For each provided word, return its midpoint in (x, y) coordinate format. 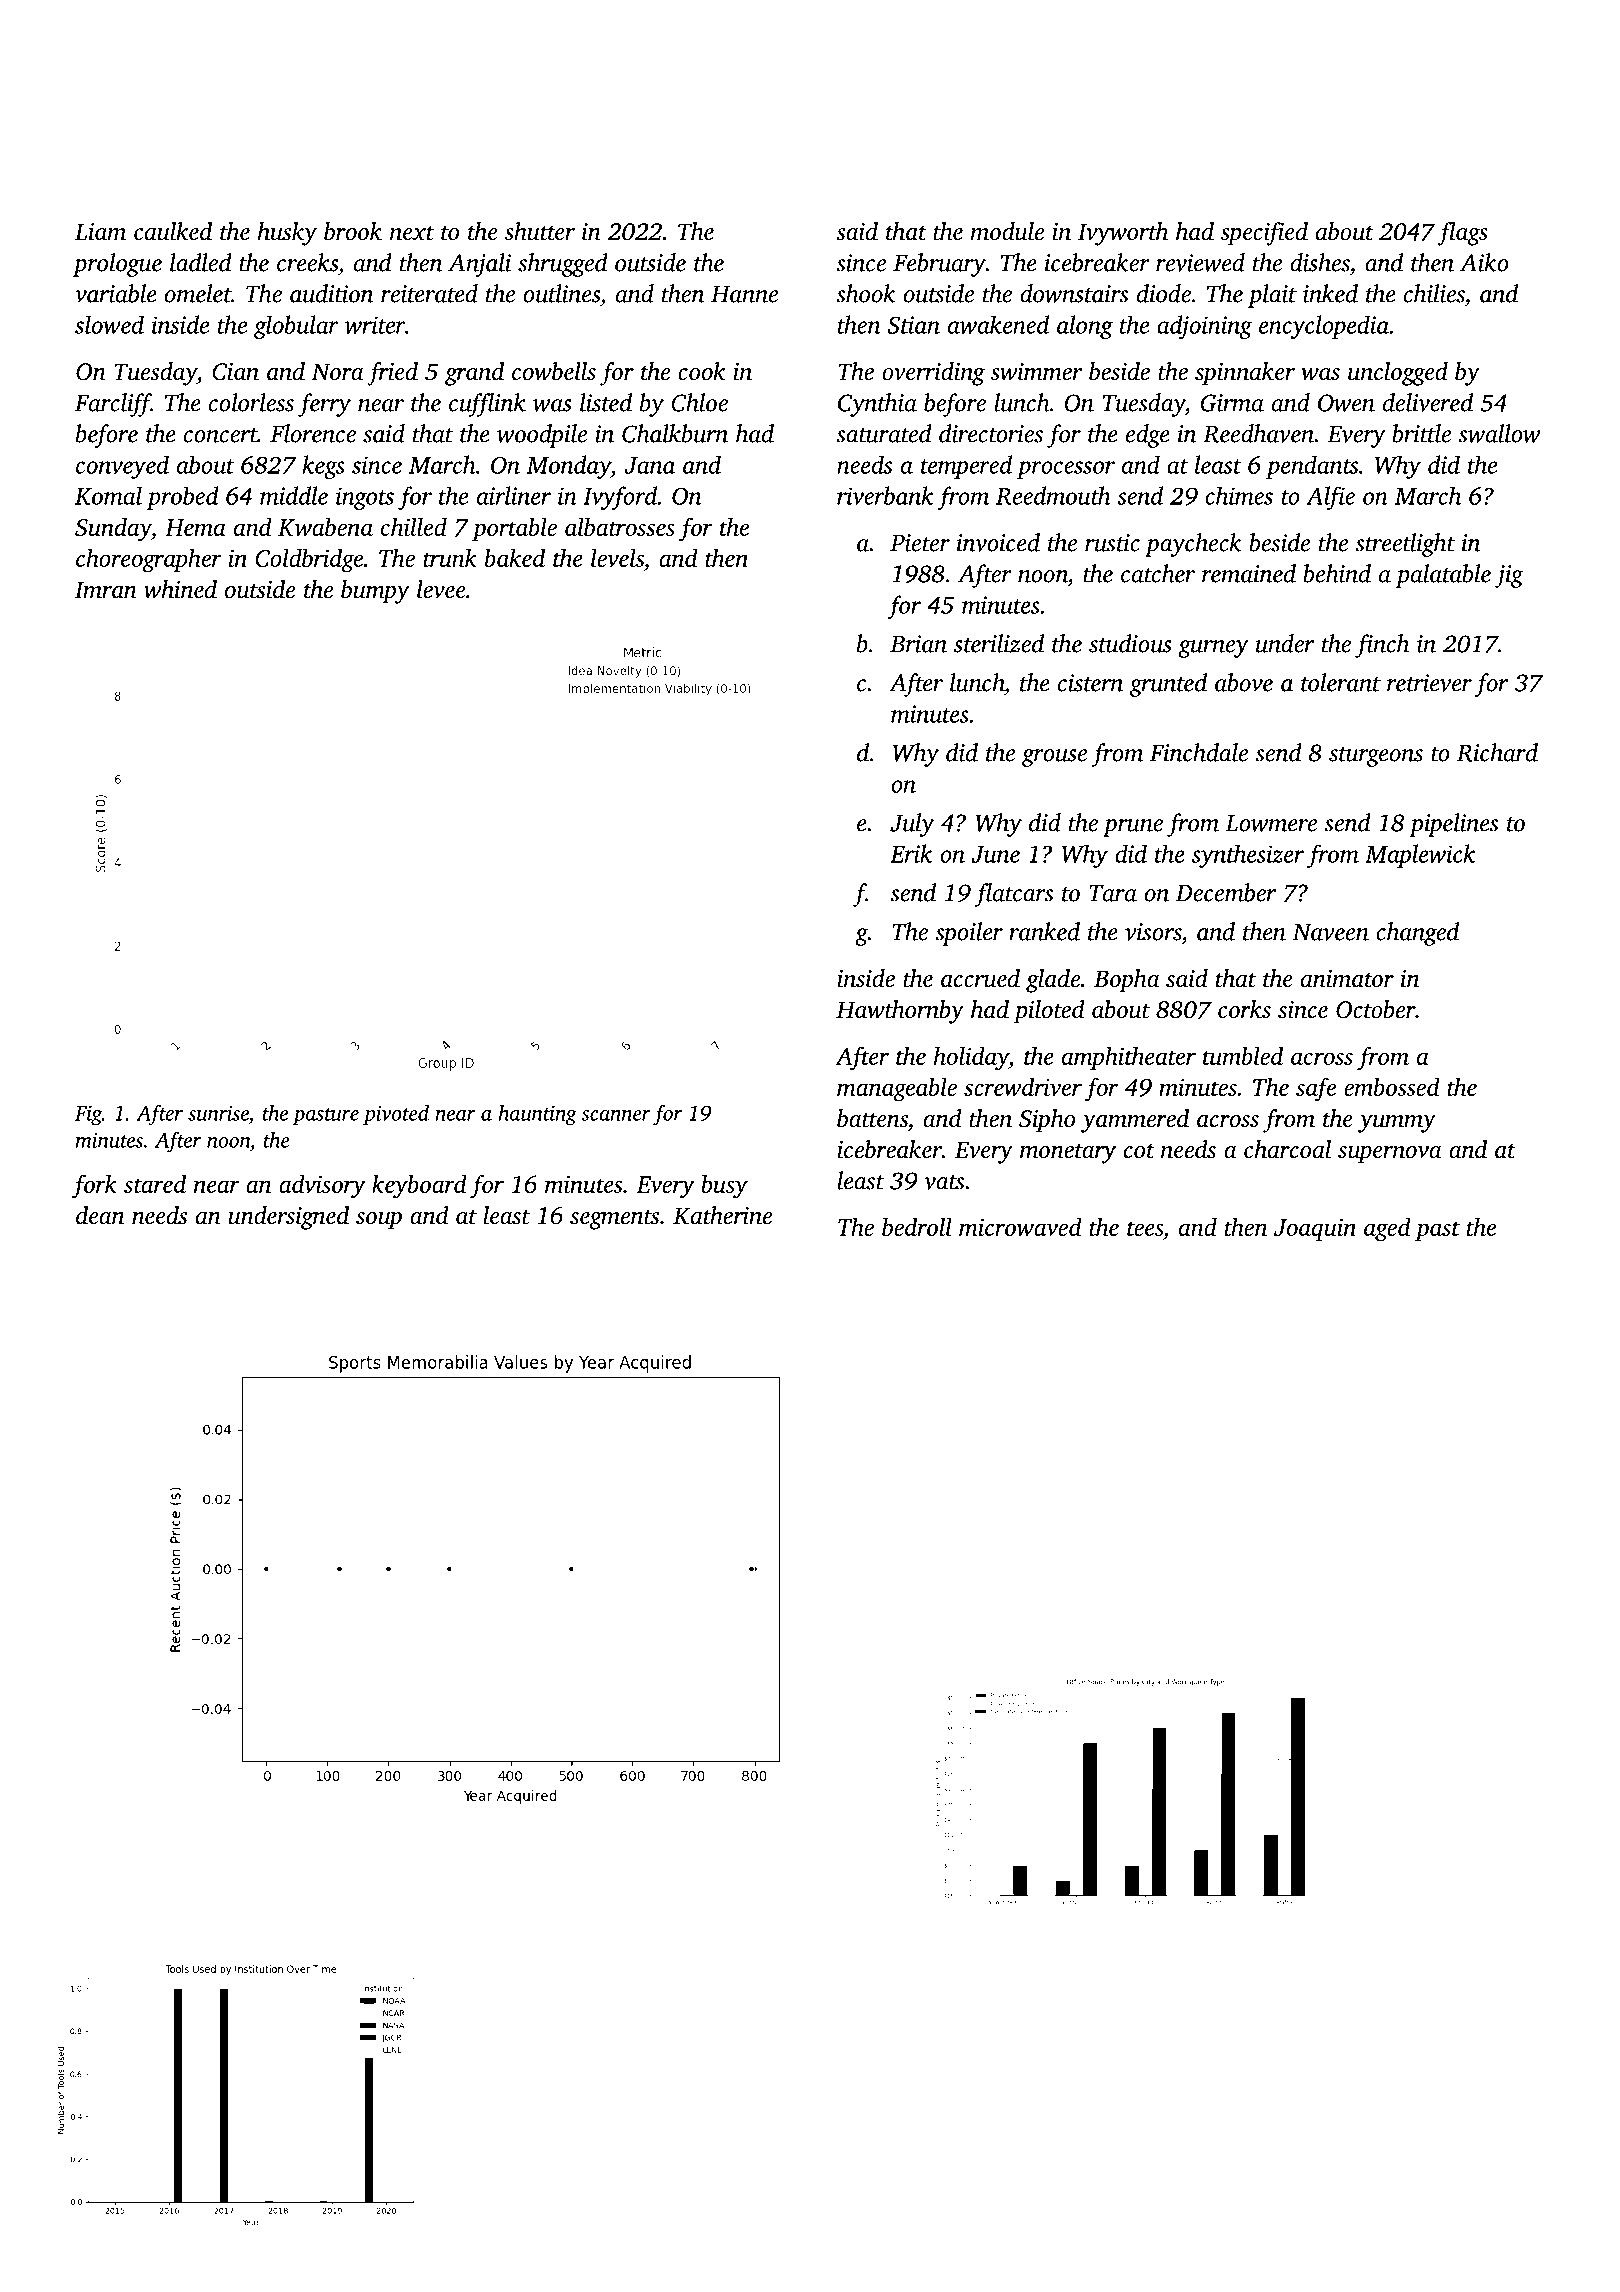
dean (100, 1215)
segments (614, 1220)
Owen (1346, 403)
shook (866, 293)
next (412, 233)
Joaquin (1315, 1229)
